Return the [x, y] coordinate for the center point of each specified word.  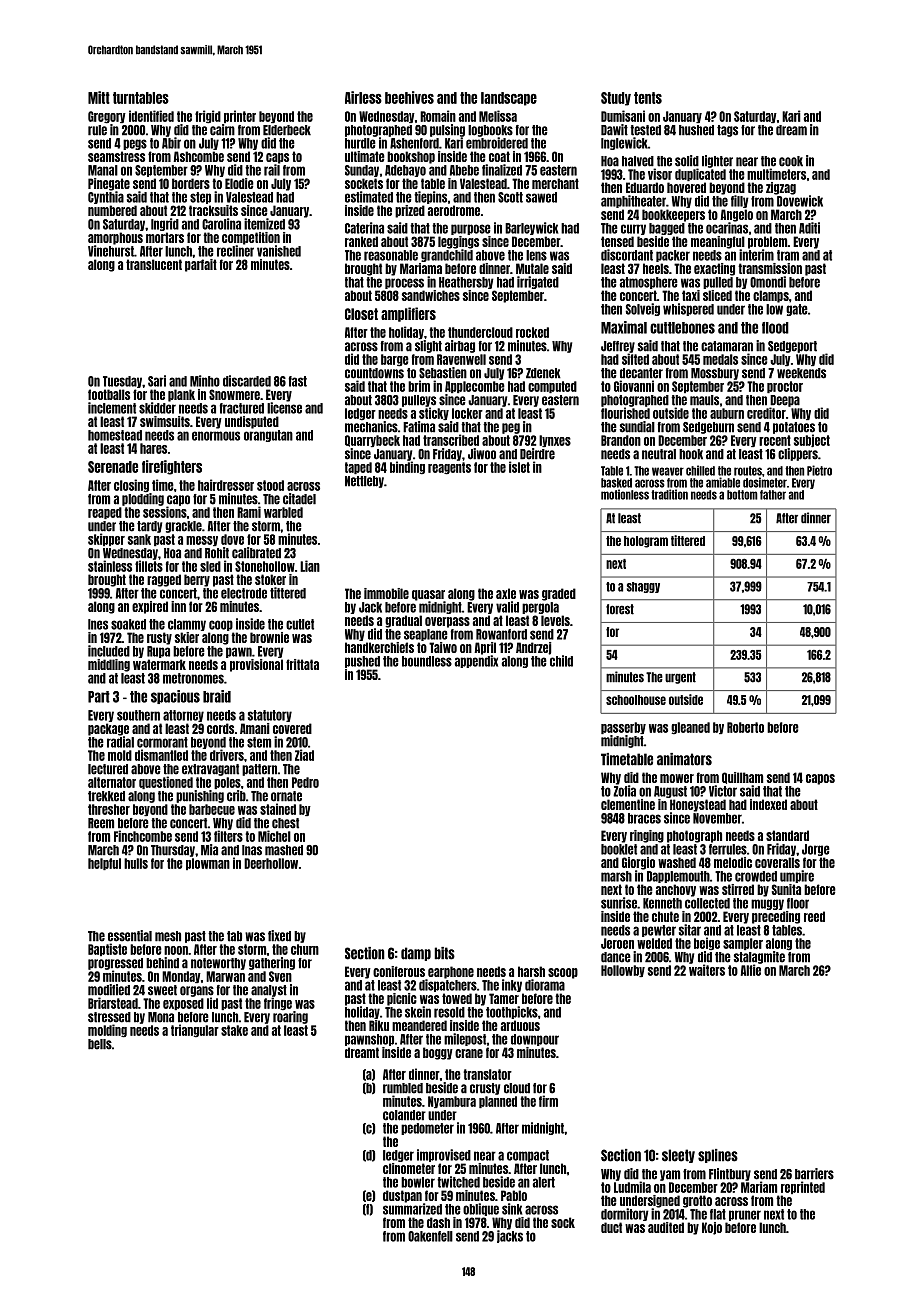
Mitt [99, 97]
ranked [361, 241]
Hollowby [623, 971]
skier [187, 637]
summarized [412, 1209]
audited [666, 1227]
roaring [290, 1017]
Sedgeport [792, 347]
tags [727, 131]
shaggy [643, 587]
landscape [509, 99]
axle [506, 593]
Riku [379, 1025]
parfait [201, 265]
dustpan [402, 1196]
